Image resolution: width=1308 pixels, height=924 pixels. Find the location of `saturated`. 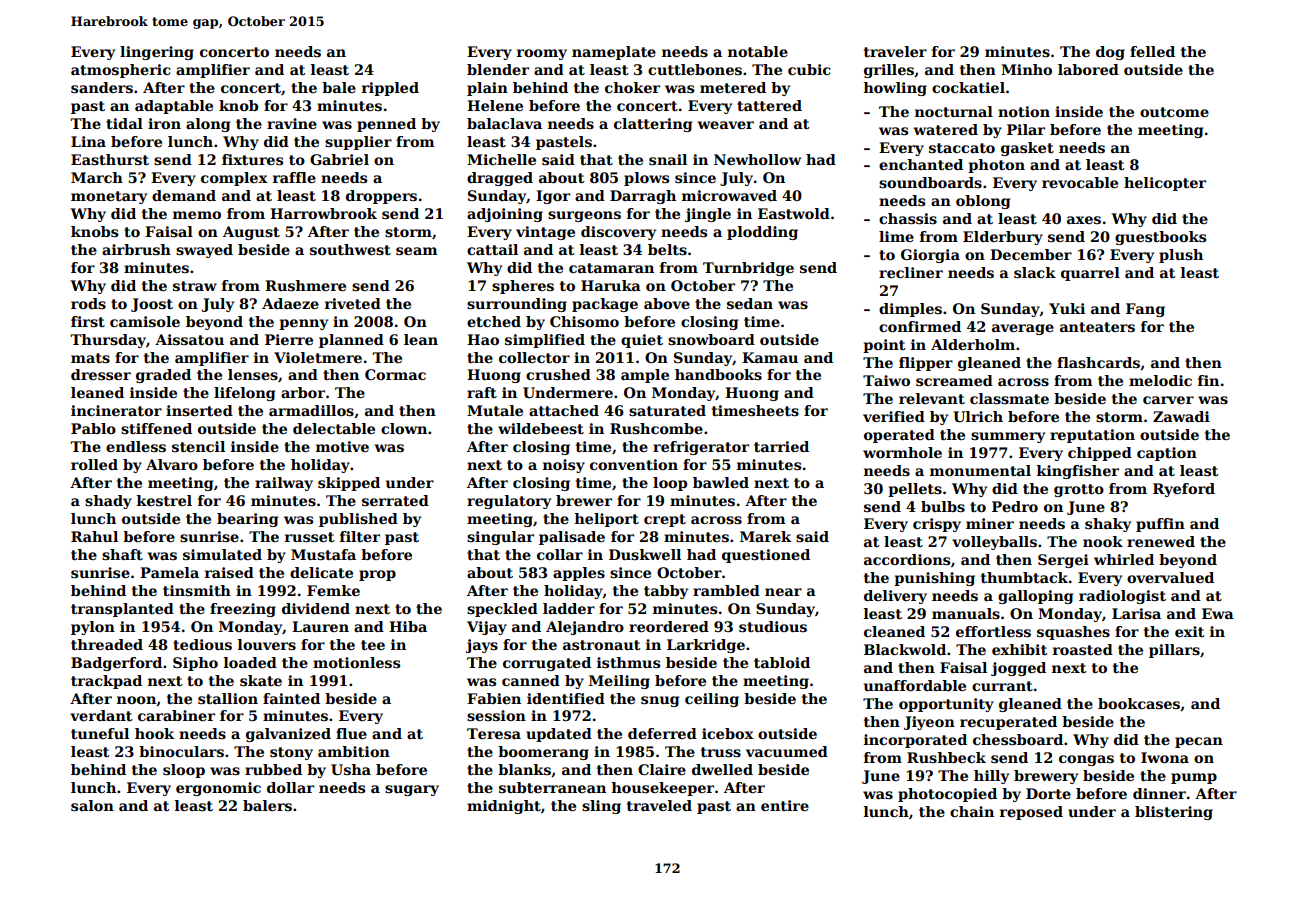

saturated is located at coordinates (667, 410).
